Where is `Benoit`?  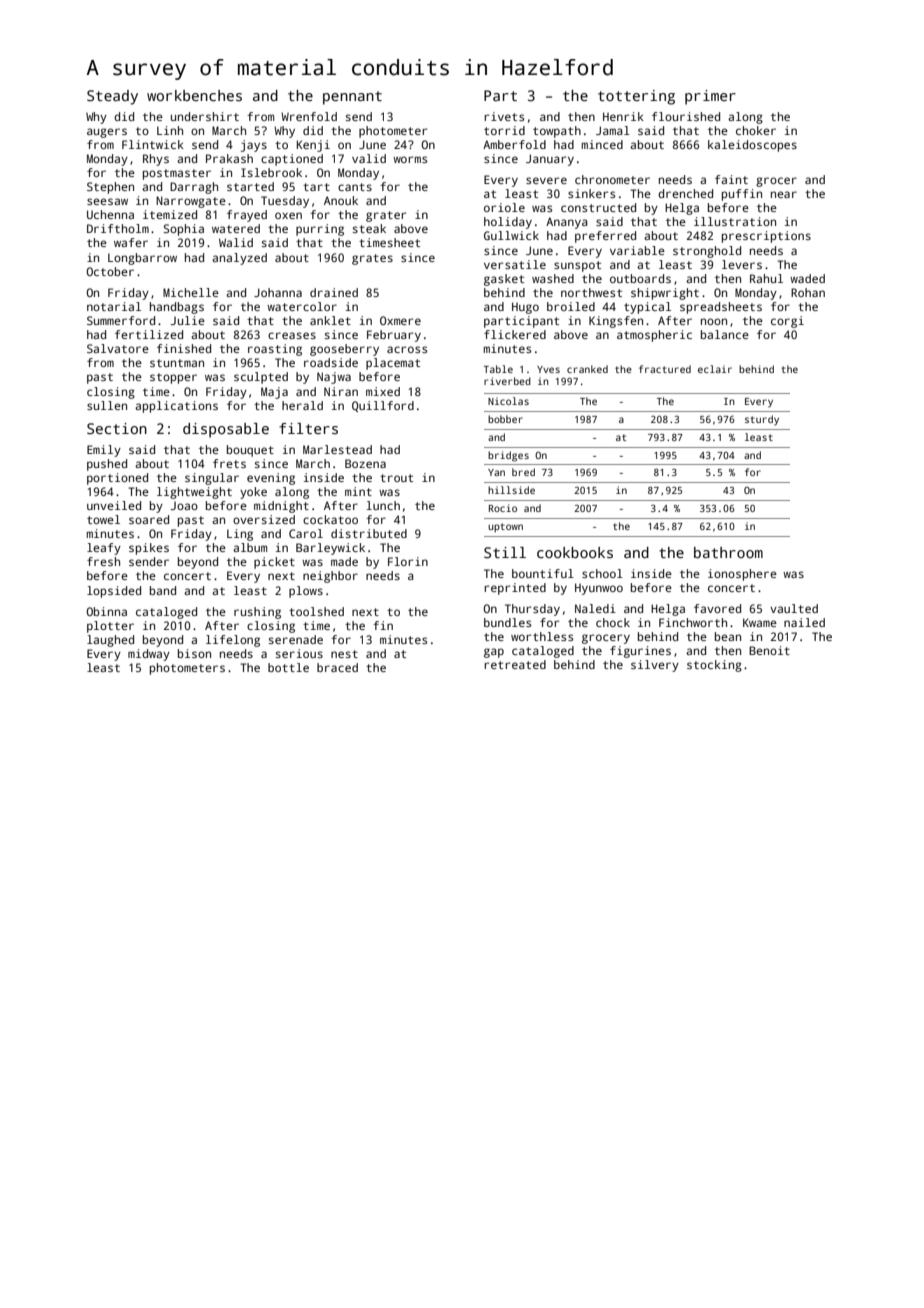 Benoit is located at coordinates (769, 650).
